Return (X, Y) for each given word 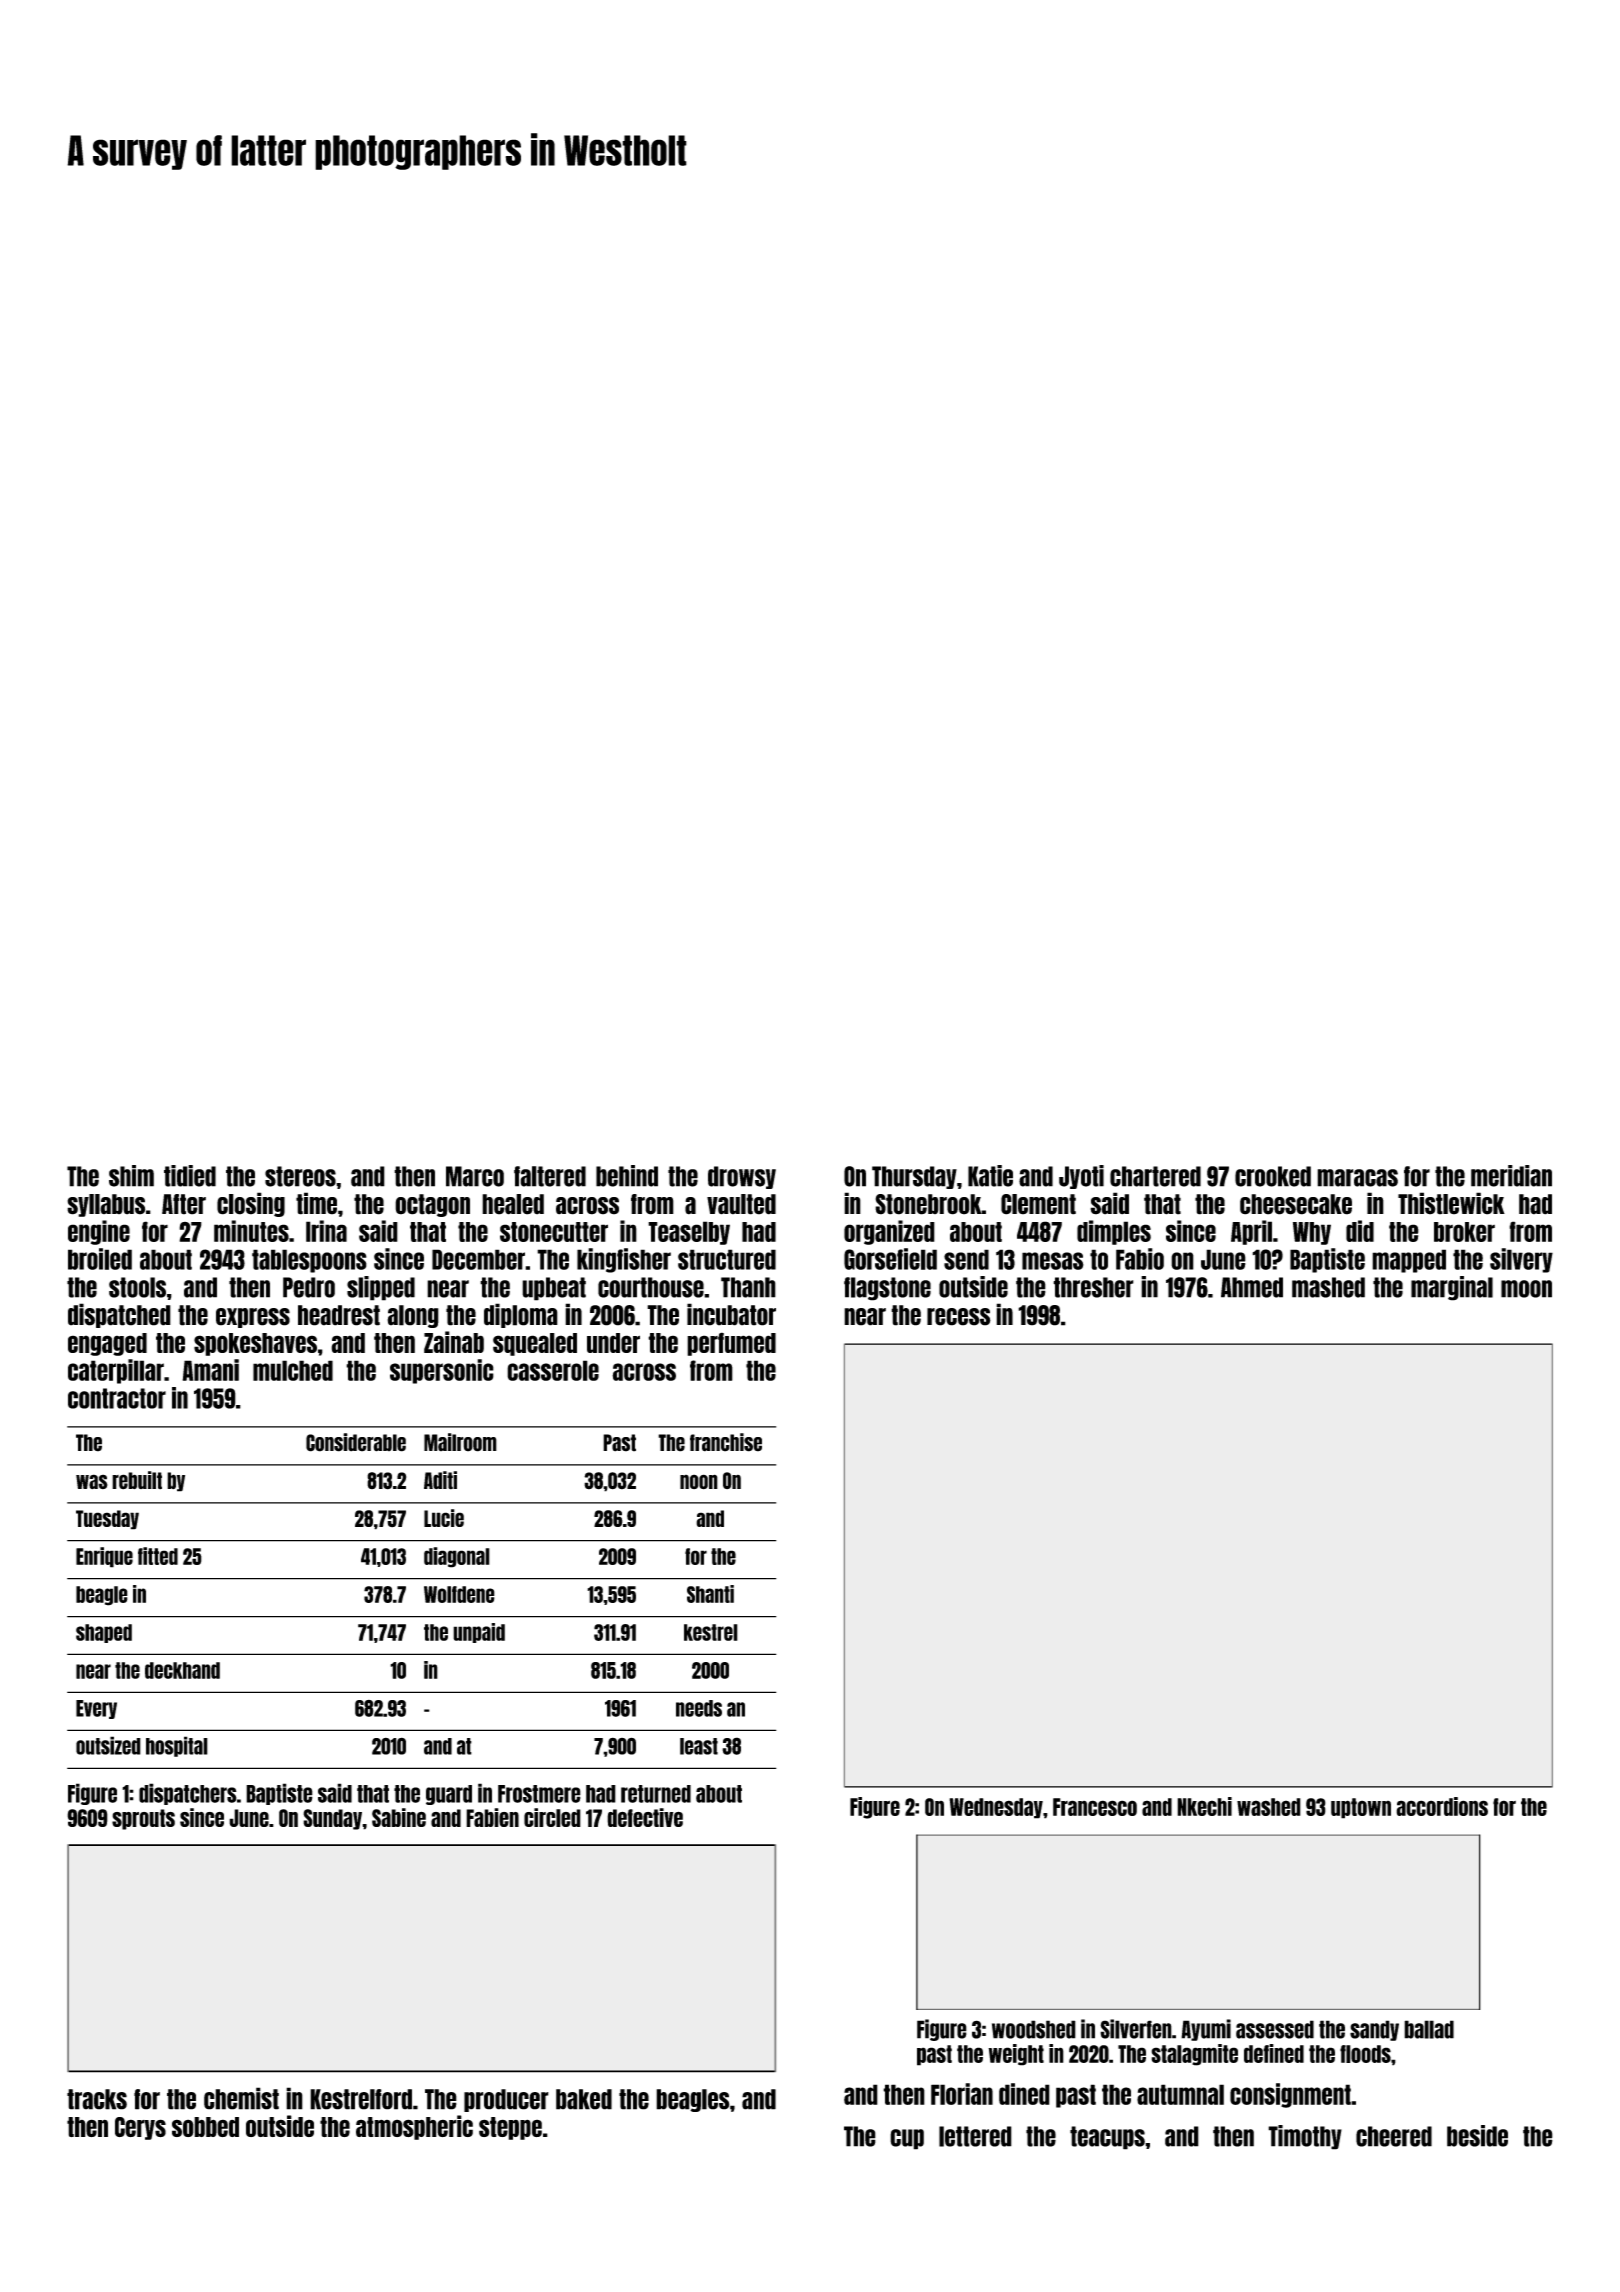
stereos (300, 1176)
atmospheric (414, 2127)
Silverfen (1136, 2029)
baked (584, 2099)
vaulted (741, 1204)
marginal (1452, 1288)
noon (699, 1482)
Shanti (710, 1594)
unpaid (479, 1633)
